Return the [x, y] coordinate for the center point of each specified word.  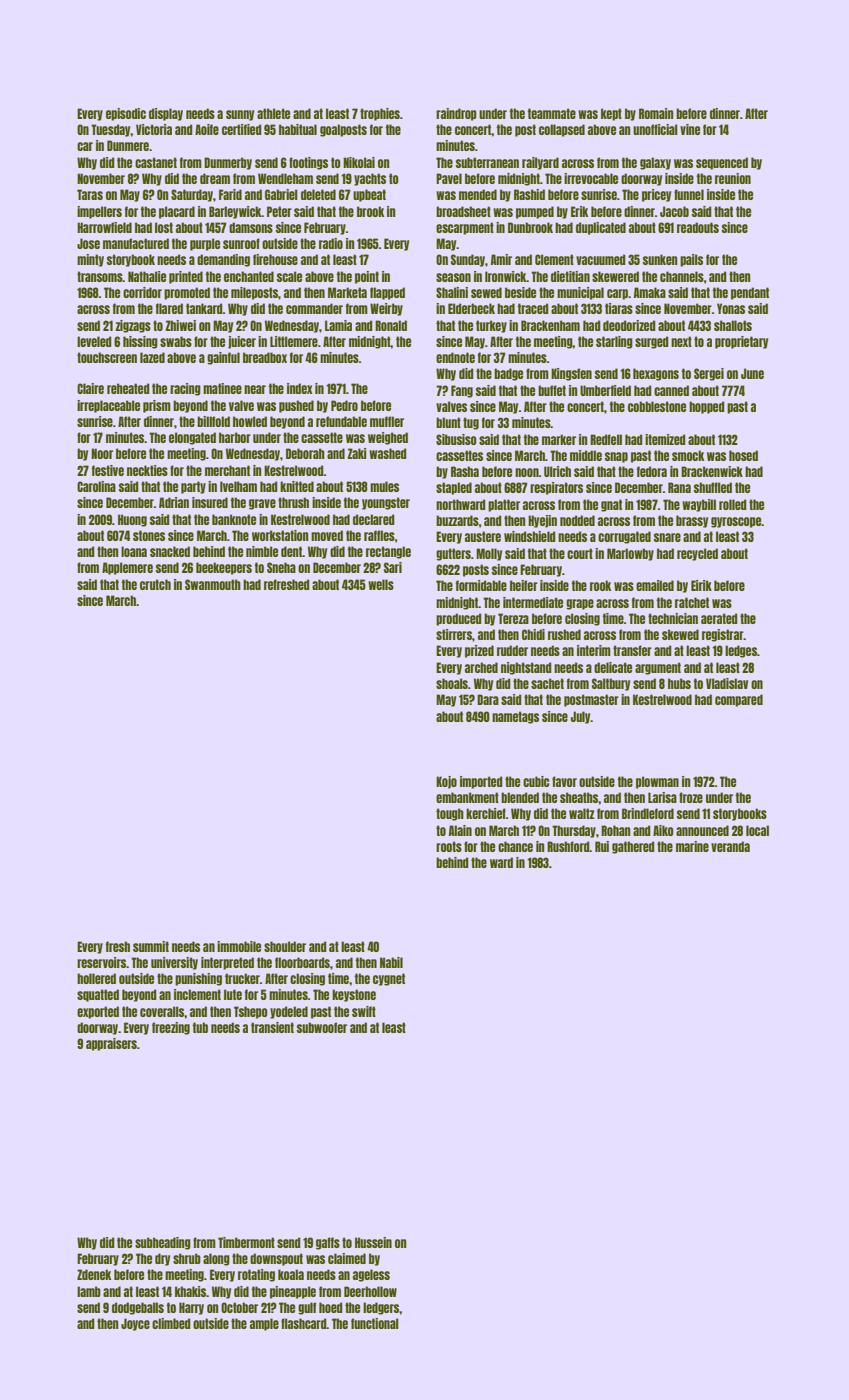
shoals [452, 683]
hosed [743, 455]
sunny [240, 115]
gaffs [328, 1243]
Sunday [468, 260]
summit [151, 946]
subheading [163, 1243]
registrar [723, 635]
